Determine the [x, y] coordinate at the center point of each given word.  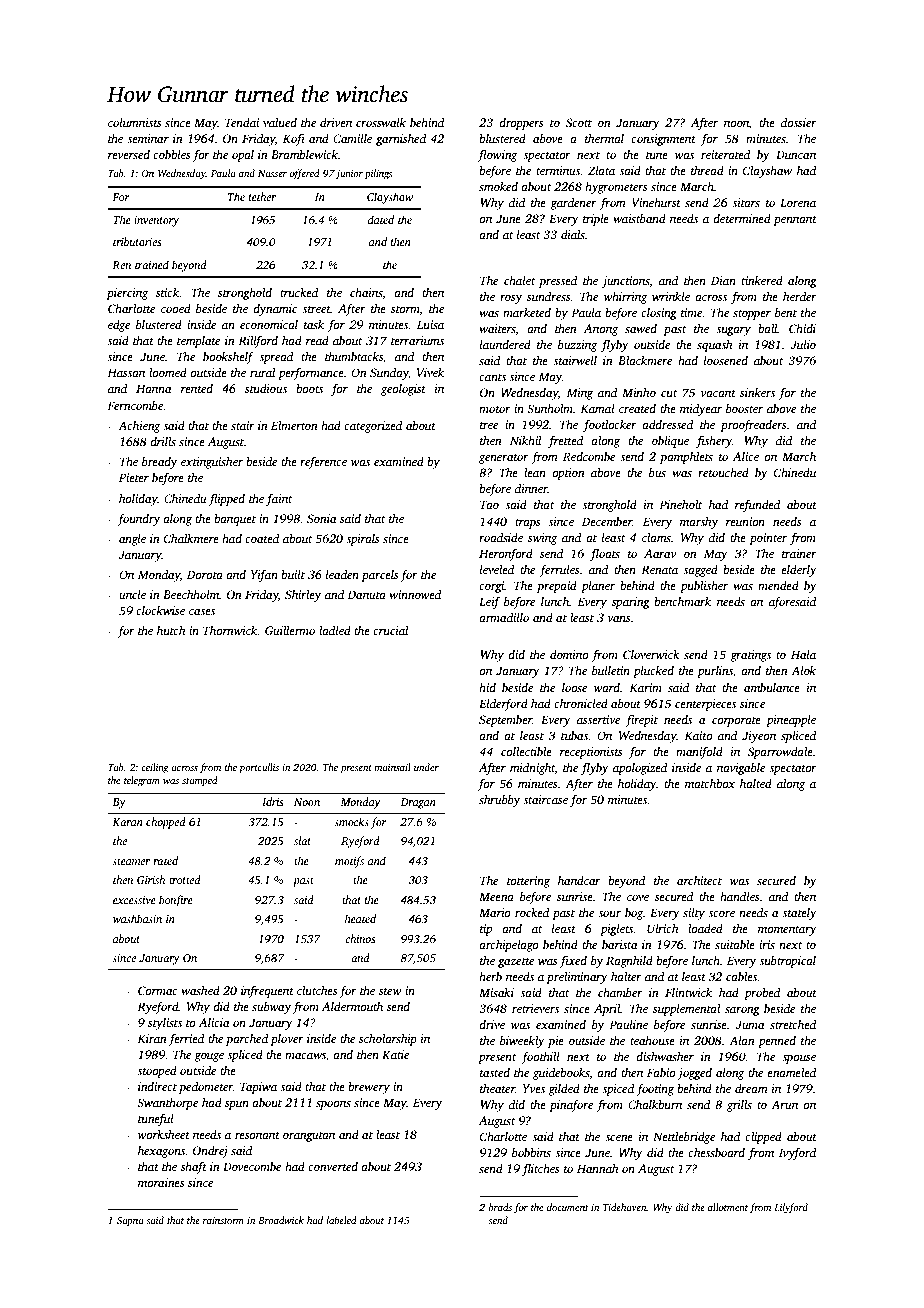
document [568, 1207]
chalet [519, 280]
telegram [142, 781]
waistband [639, 218]
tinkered [762, 280]
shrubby [499, 801]
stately [799, 914]
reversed [129, 154]
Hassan [126, 372]
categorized [373, 427]
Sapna [130, 1222]
